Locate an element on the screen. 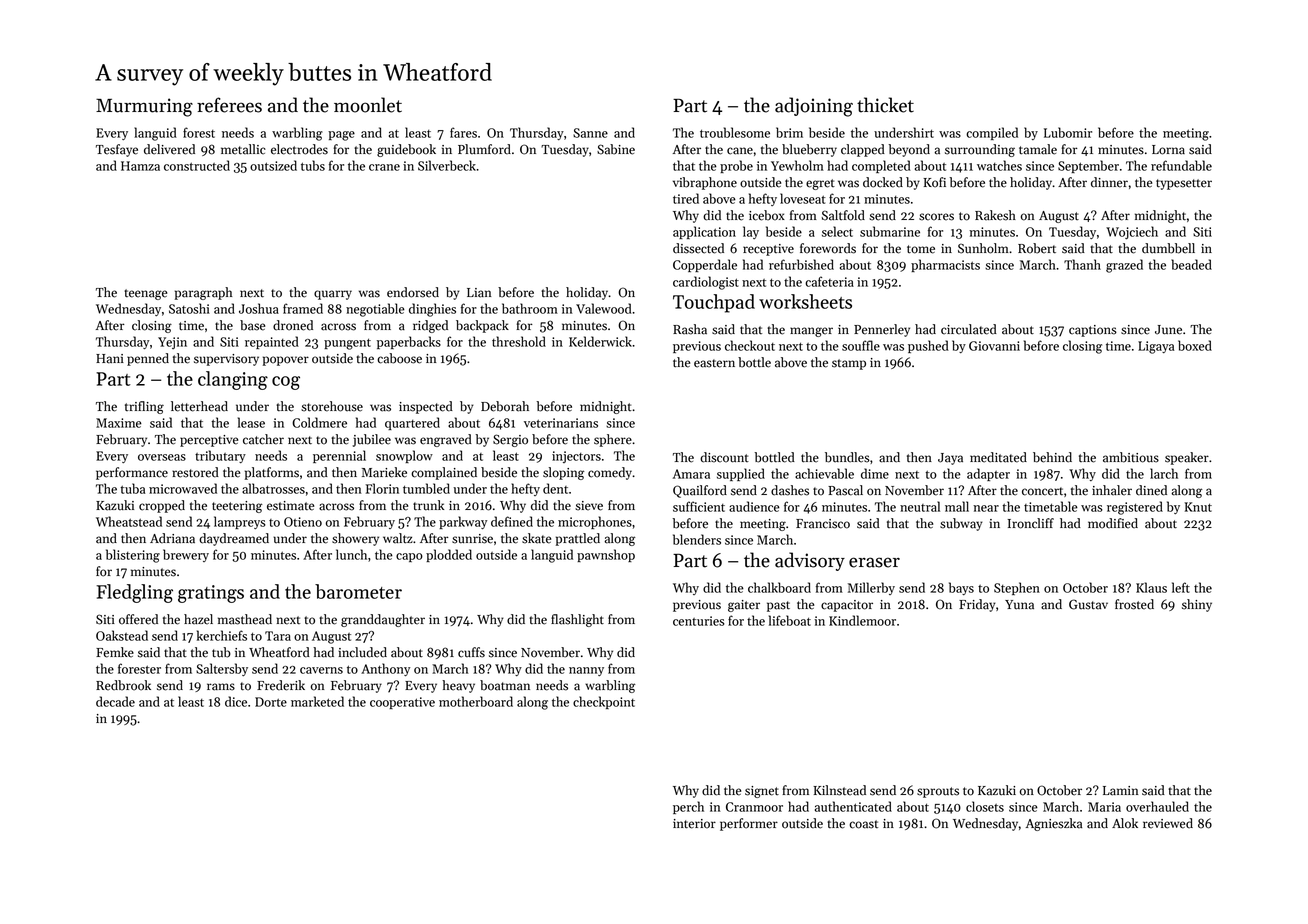 This screenshot has height=924, width=1308. Sanne is located at coordinates (590, 133).
